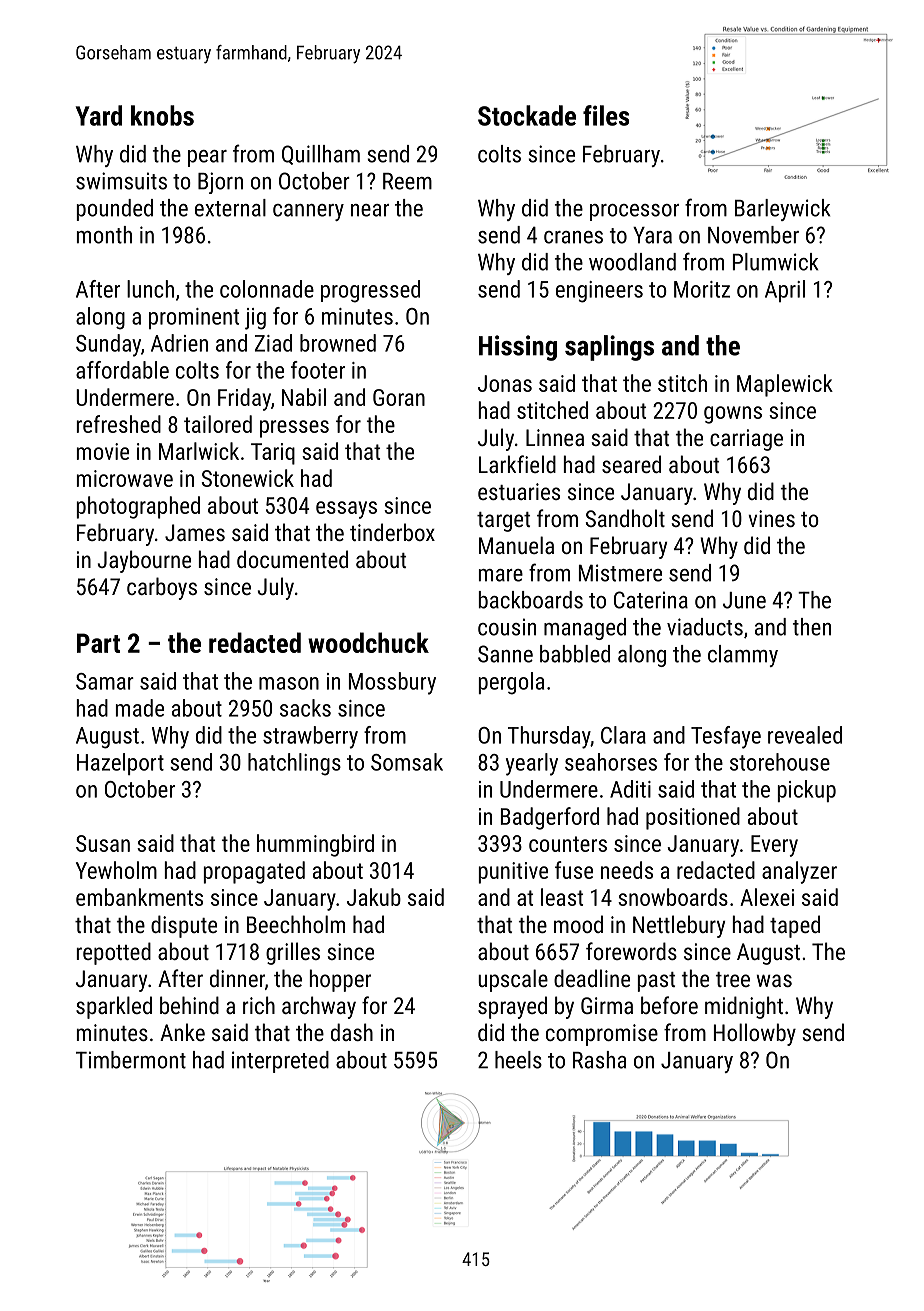  Describe the element at coordinates (733, 979) in the document. I see `tree` at that location.
